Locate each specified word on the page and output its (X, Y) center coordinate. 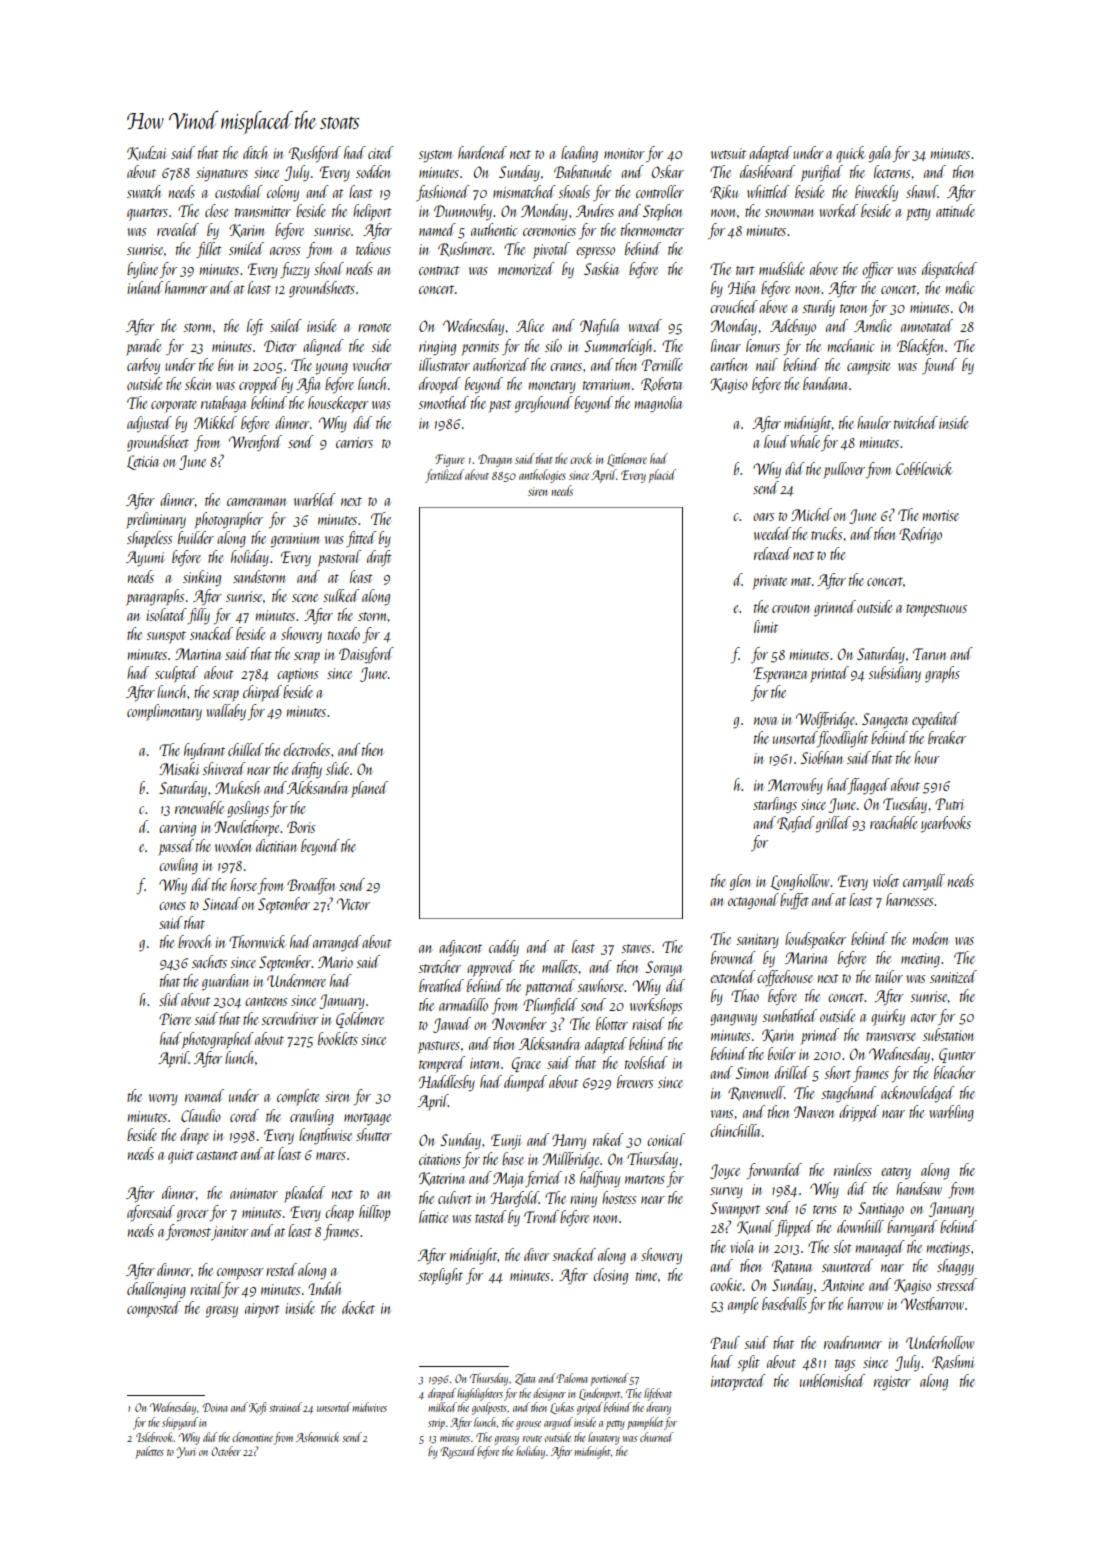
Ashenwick (317, 1437)
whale (805, 441)
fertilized (444, 476)
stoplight (440, 1276)
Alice (530, 325)
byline (142, 270)
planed (369, 789)
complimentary (164, 712)
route (532, 1438)
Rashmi (953, 1362)
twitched (916, 422)
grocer (193, 1216)
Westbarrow (932, 1303)
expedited (936, 720)
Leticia (142, 462)
